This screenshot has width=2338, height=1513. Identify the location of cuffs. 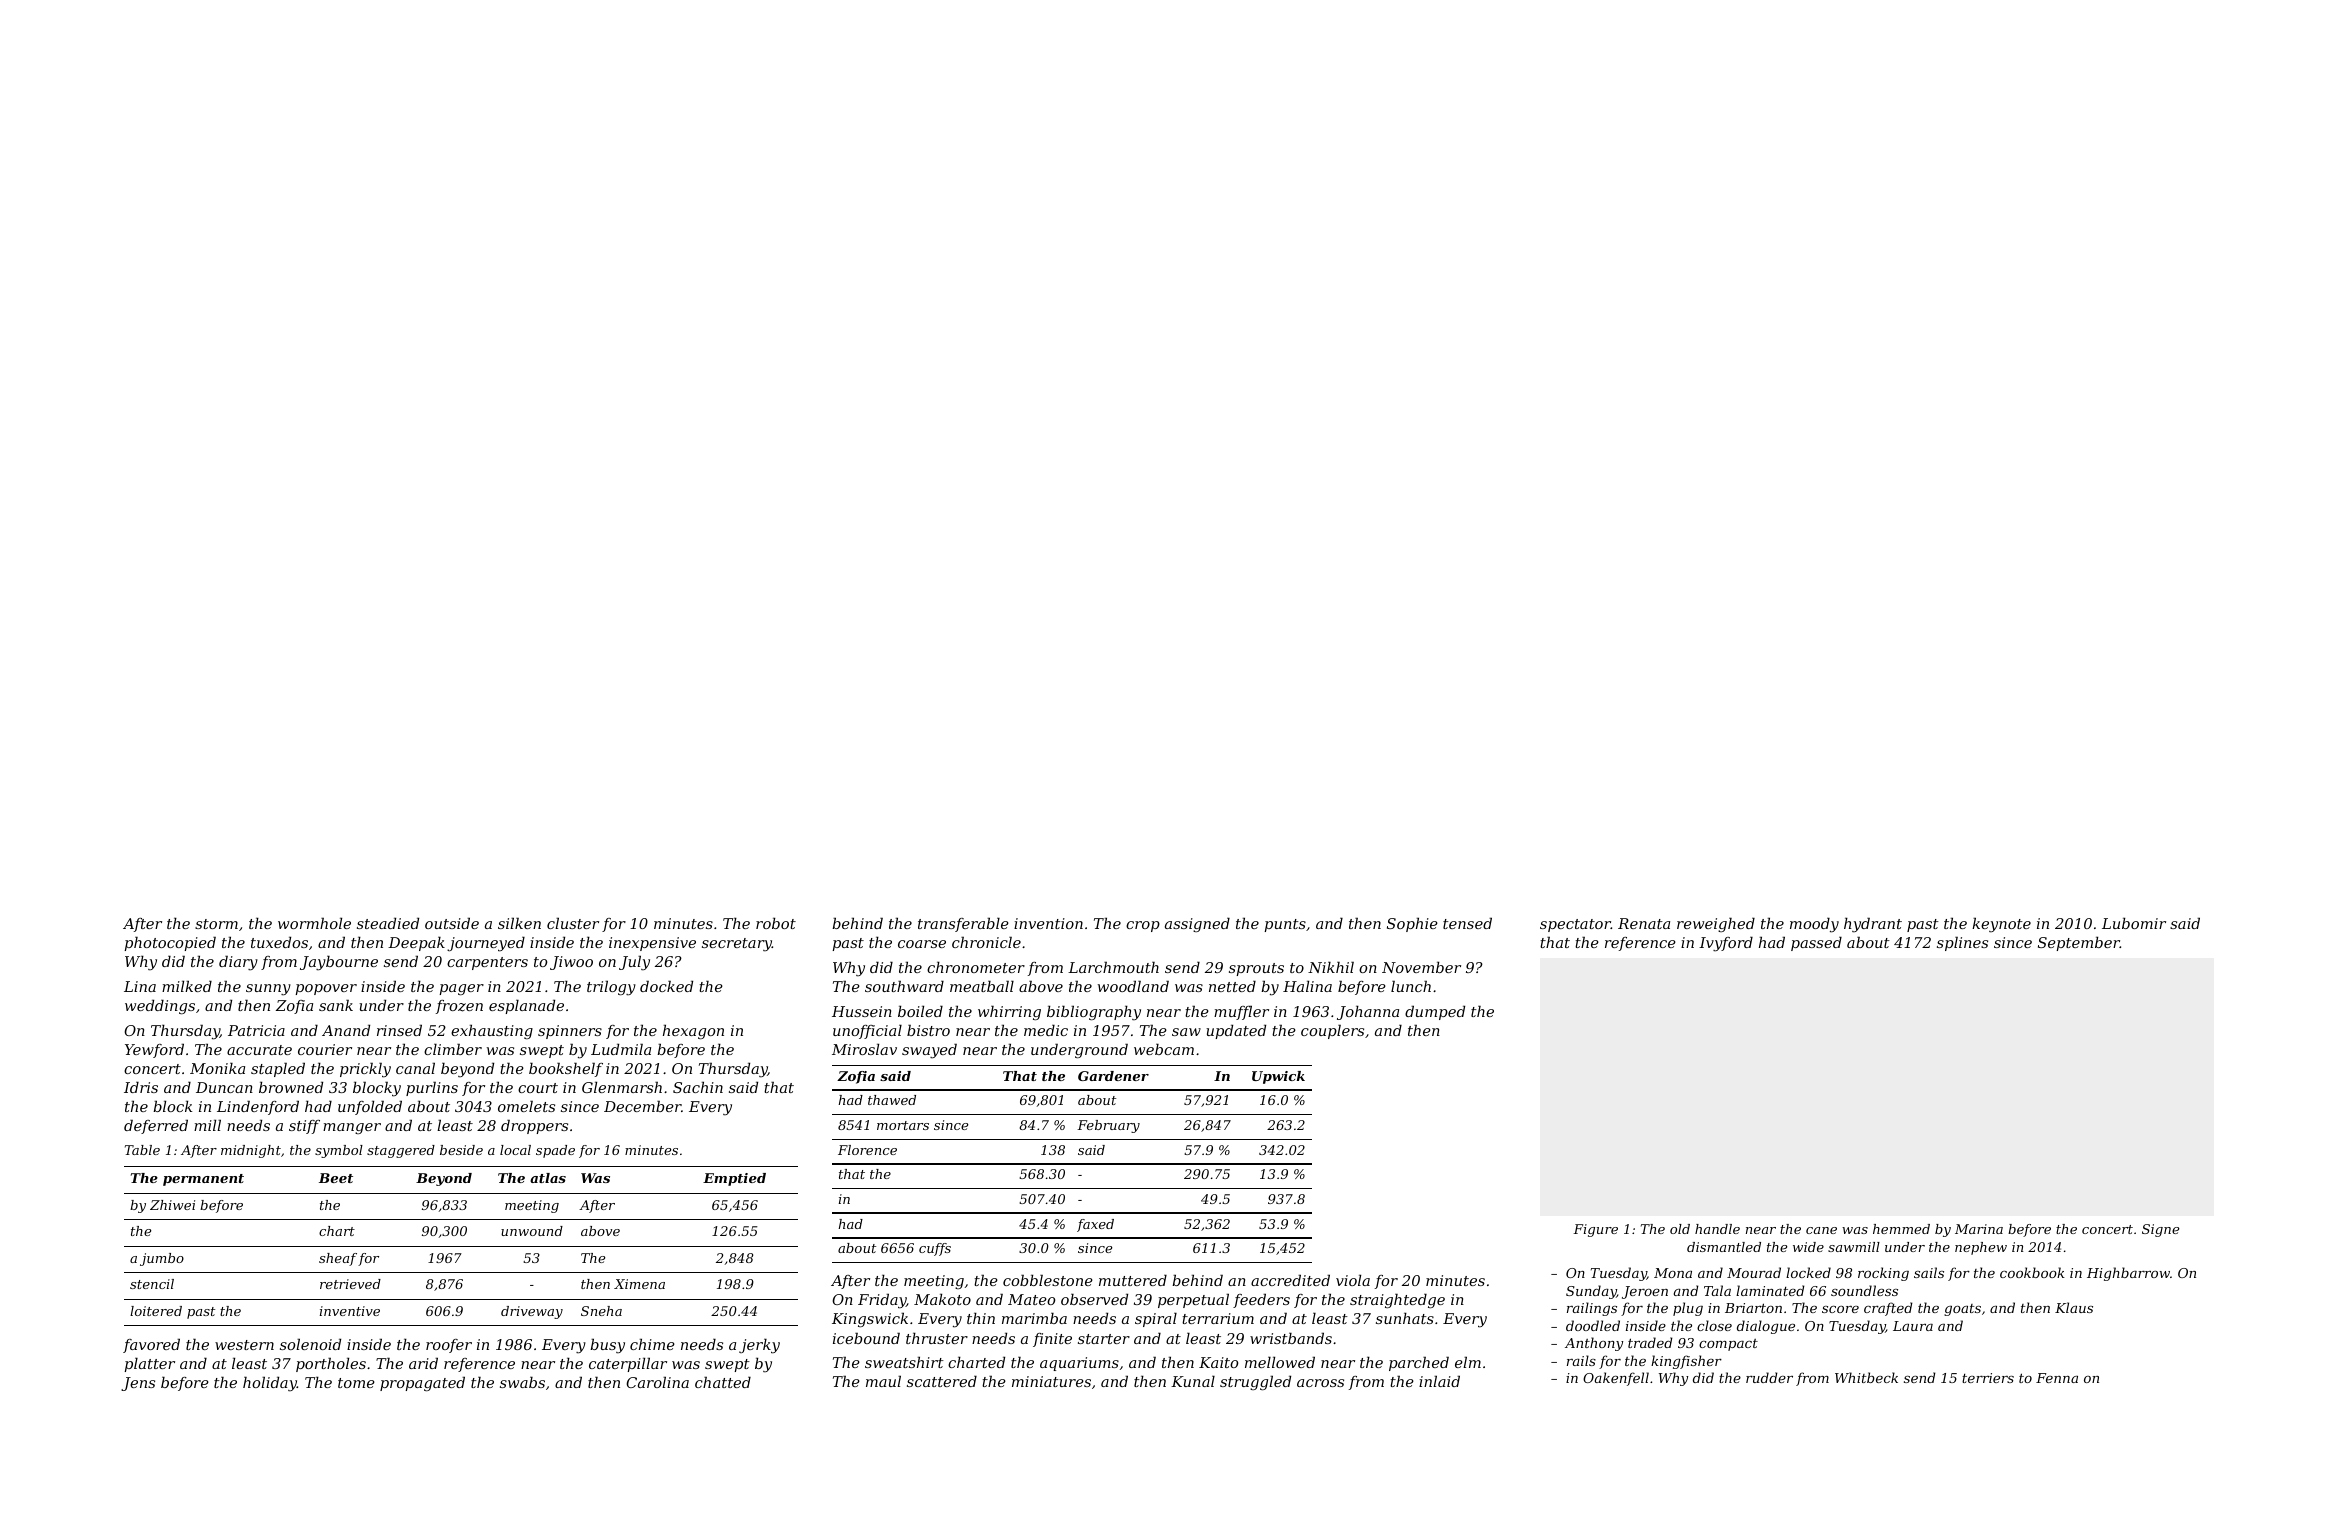
(935, 1249).
